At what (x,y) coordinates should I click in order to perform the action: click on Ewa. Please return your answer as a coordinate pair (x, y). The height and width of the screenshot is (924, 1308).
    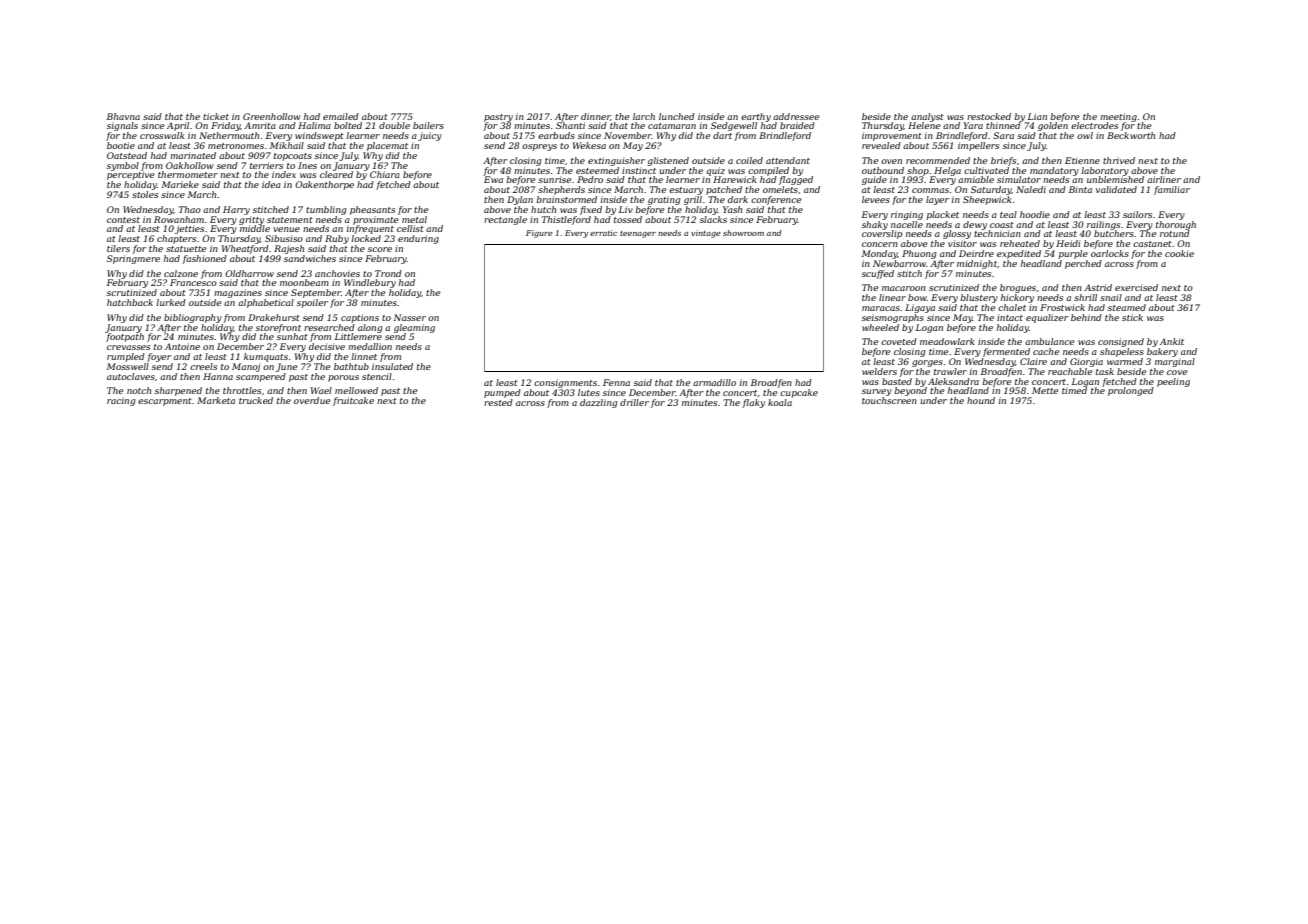
    Looking at the image, I should click on (493, 179).
